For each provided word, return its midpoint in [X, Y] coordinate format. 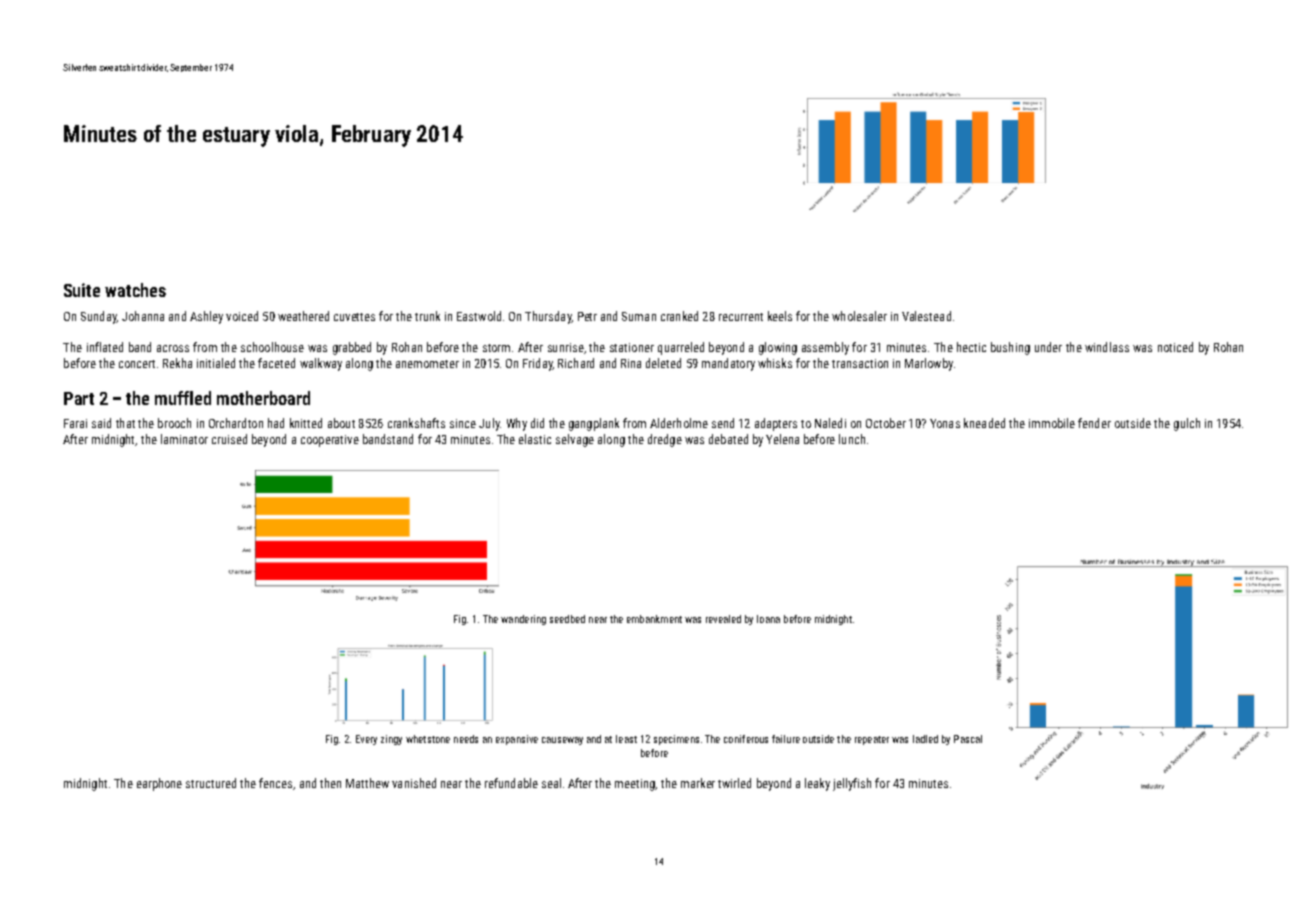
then [330, 783]
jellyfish [852, 784]
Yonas [945, 423]
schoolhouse [272, 347]
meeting [635, 785]
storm [496, 348]
